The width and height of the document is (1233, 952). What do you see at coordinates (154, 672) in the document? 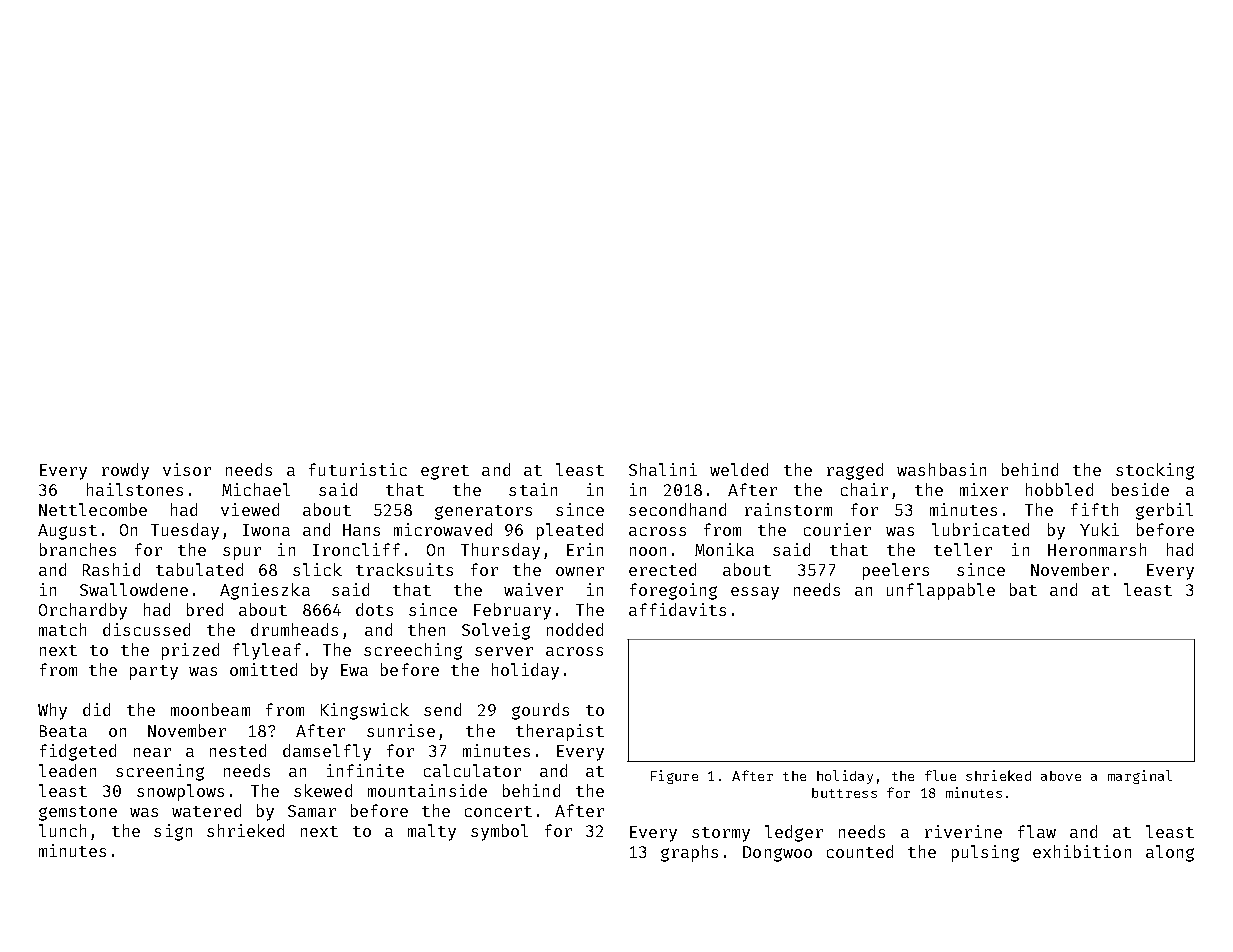
I see `party` at bounding box center [154, 672].
